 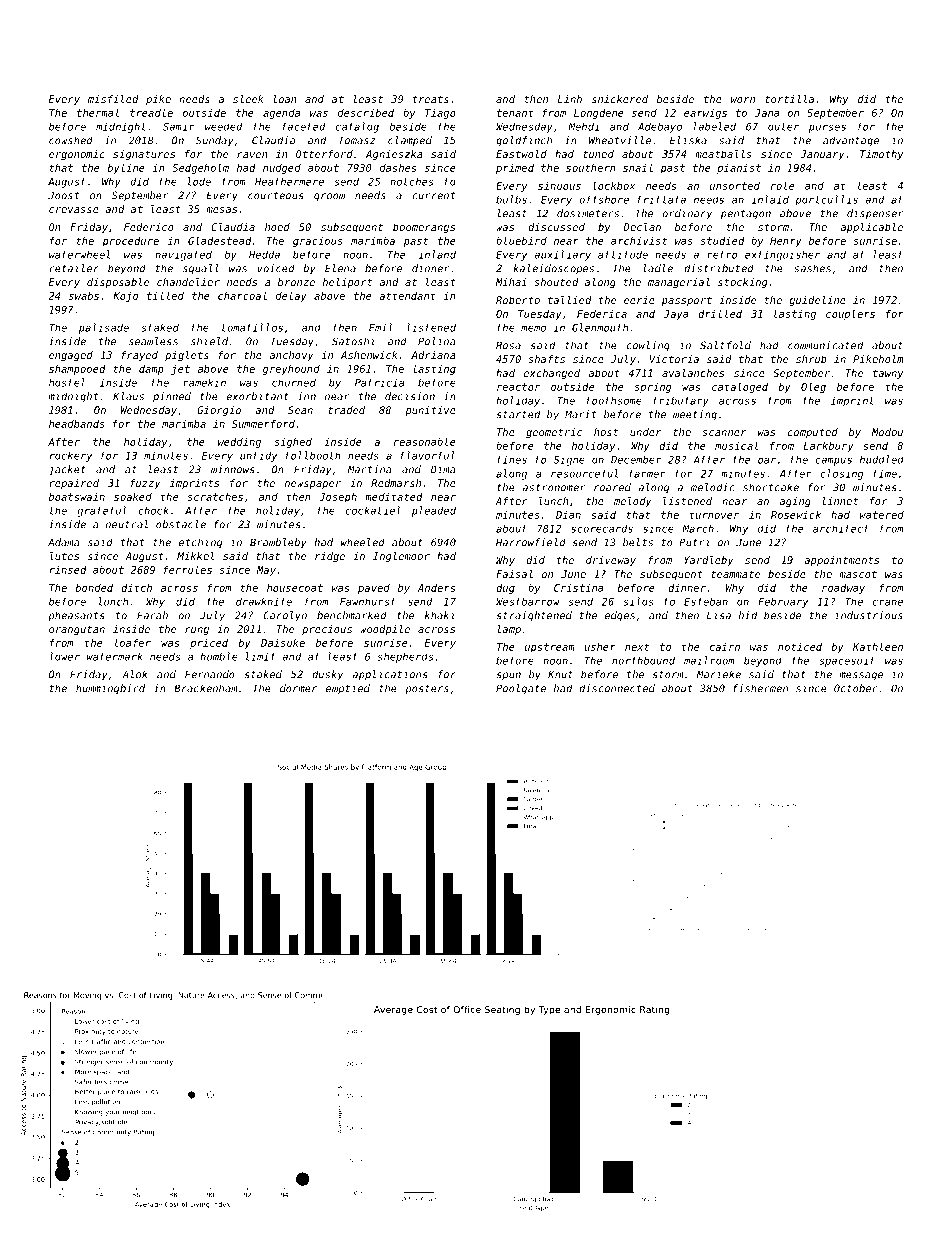 What do you see at coordinates (620, 99) in the image?
I see `snickered` at bounding box center [620, 99].
